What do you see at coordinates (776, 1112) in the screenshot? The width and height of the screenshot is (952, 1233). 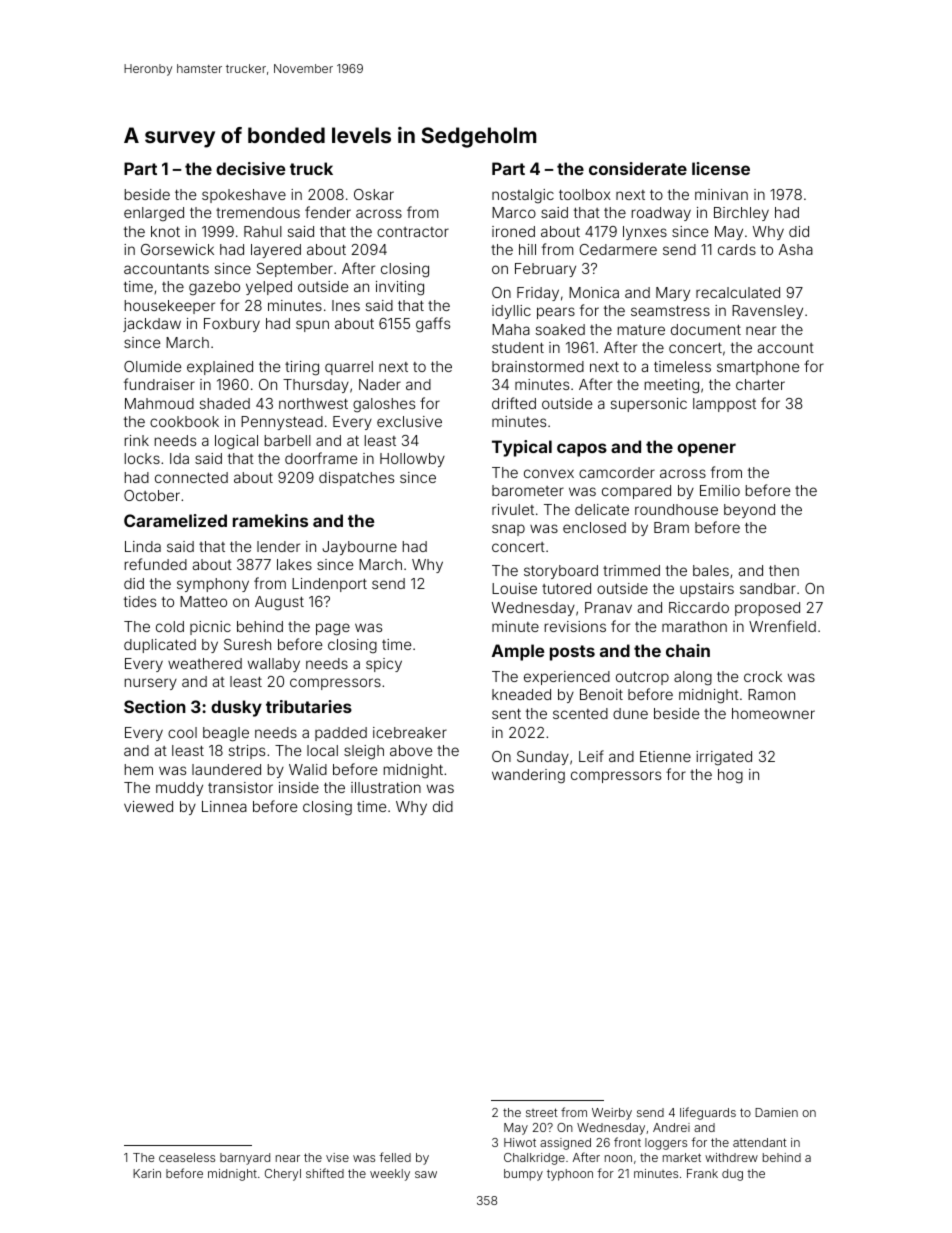 I see `Damien` at bounding box center [776, 1112].
